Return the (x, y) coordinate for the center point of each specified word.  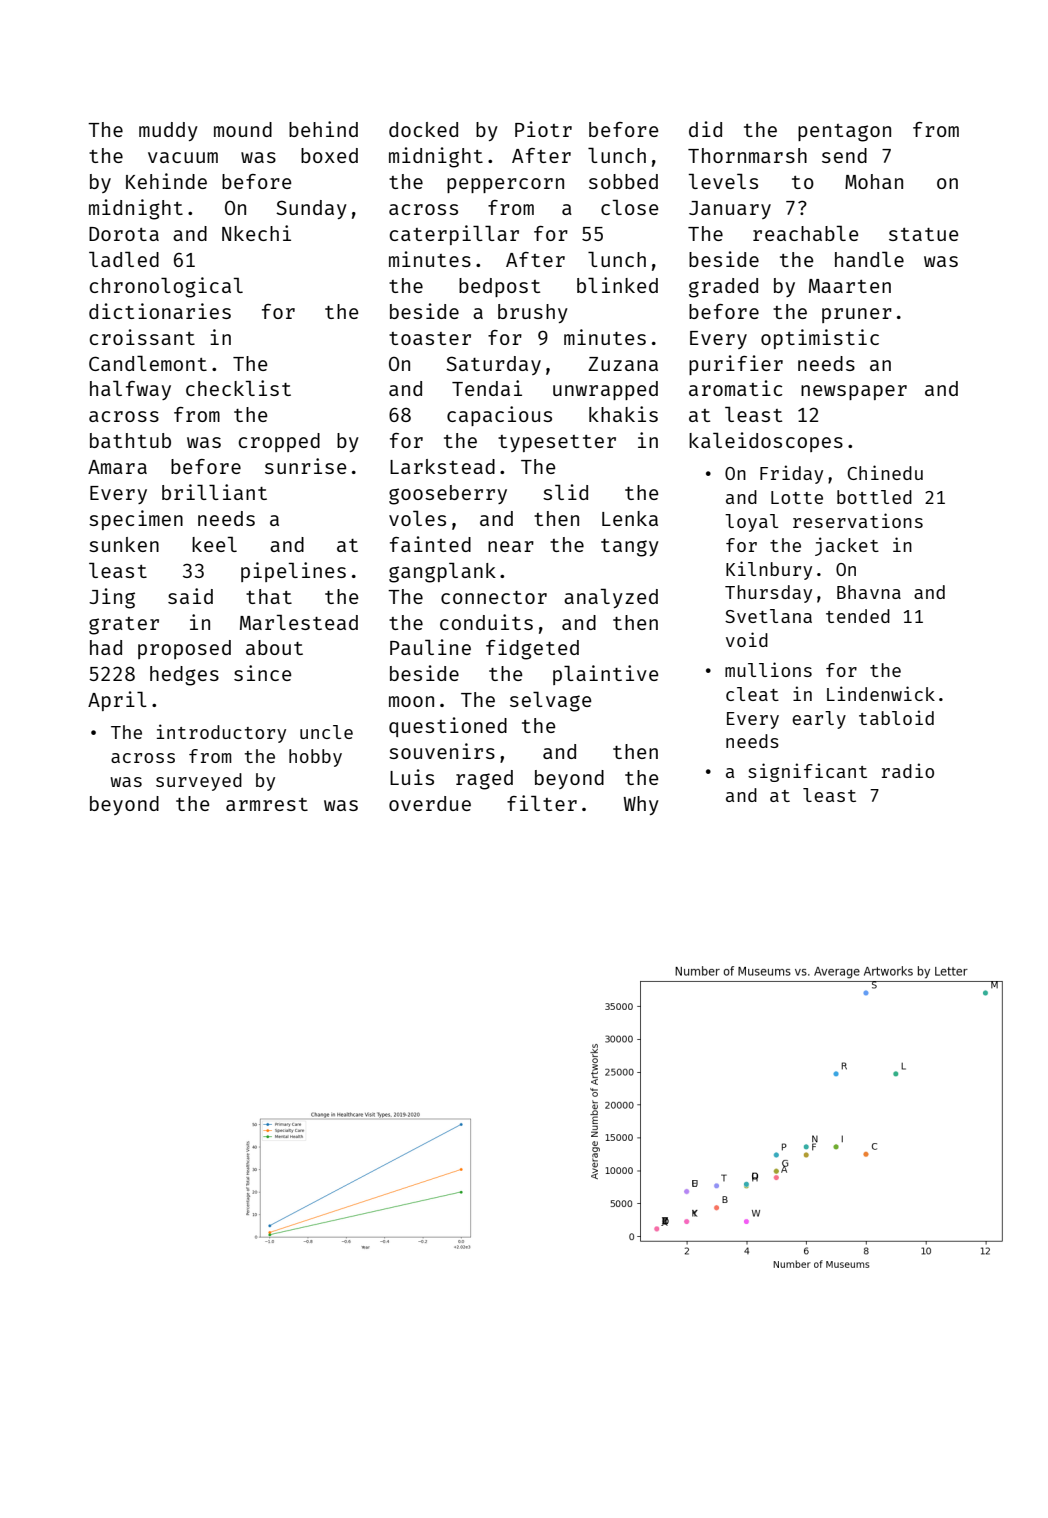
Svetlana (768, 616)
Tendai (487, 388)
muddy (168, 131)
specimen (136, 520)
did (705, 129)
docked (423, 129)
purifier (736, 365)
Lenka (630, 518)
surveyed (199, 782)
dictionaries (160, 311)
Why (641, 805)
